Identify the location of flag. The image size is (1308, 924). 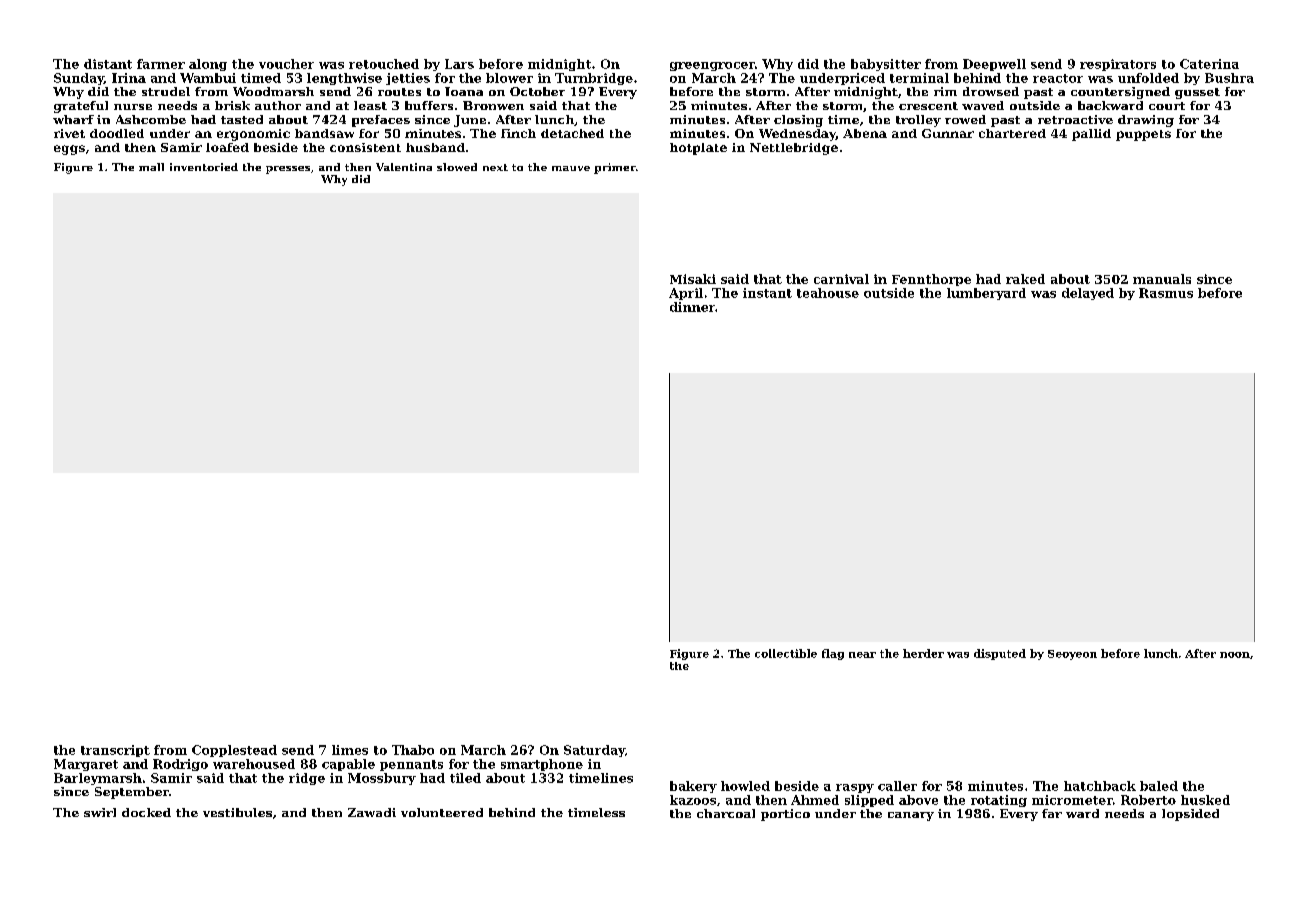
(833, 654).
